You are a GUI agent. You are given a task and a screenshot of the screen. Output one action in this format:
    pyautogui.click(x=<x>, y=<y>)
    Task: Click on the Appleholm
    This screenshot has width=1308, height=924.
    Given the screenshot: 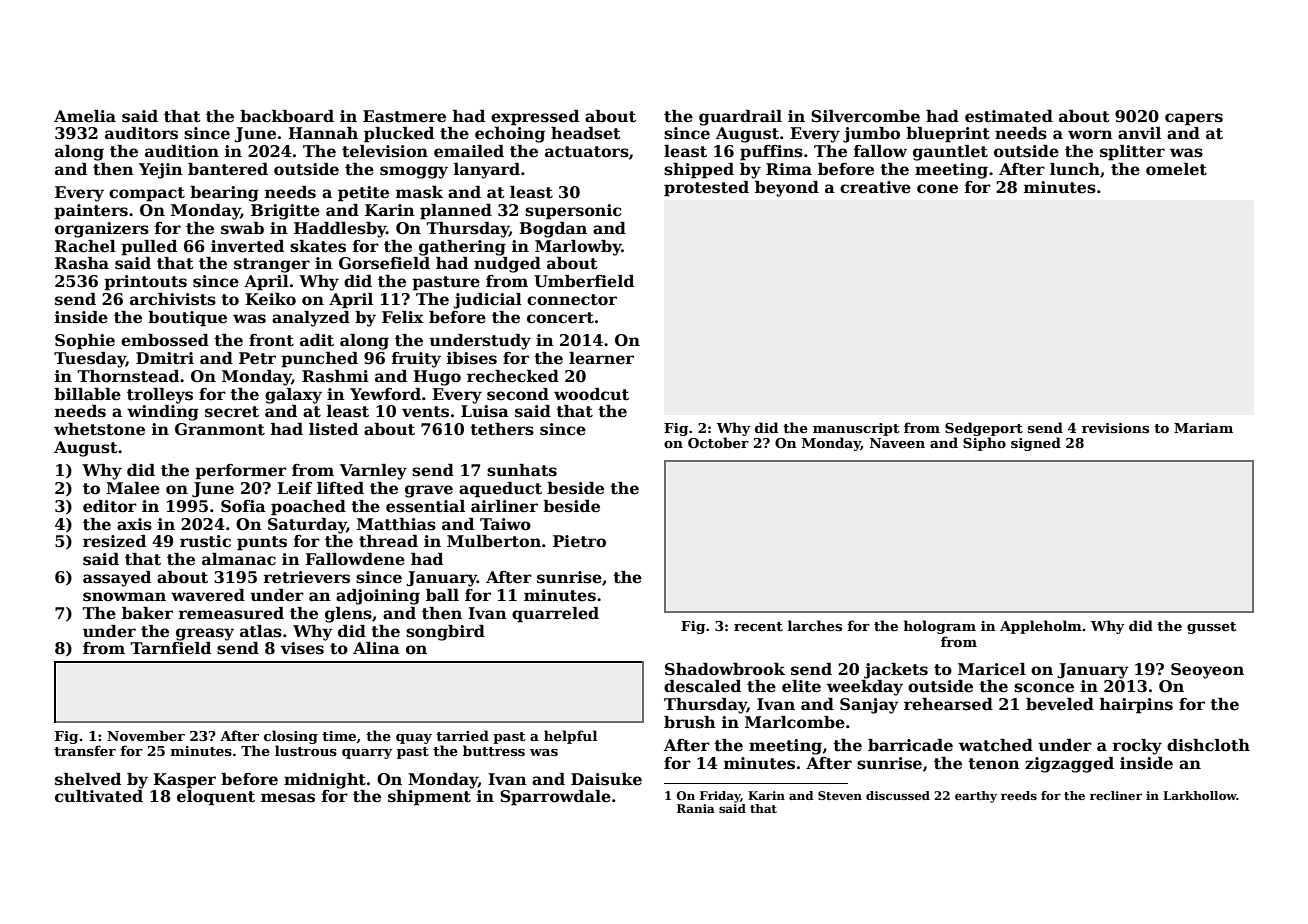 What is the action you would take?
    pyautogui.click(x=1041, y=627)
